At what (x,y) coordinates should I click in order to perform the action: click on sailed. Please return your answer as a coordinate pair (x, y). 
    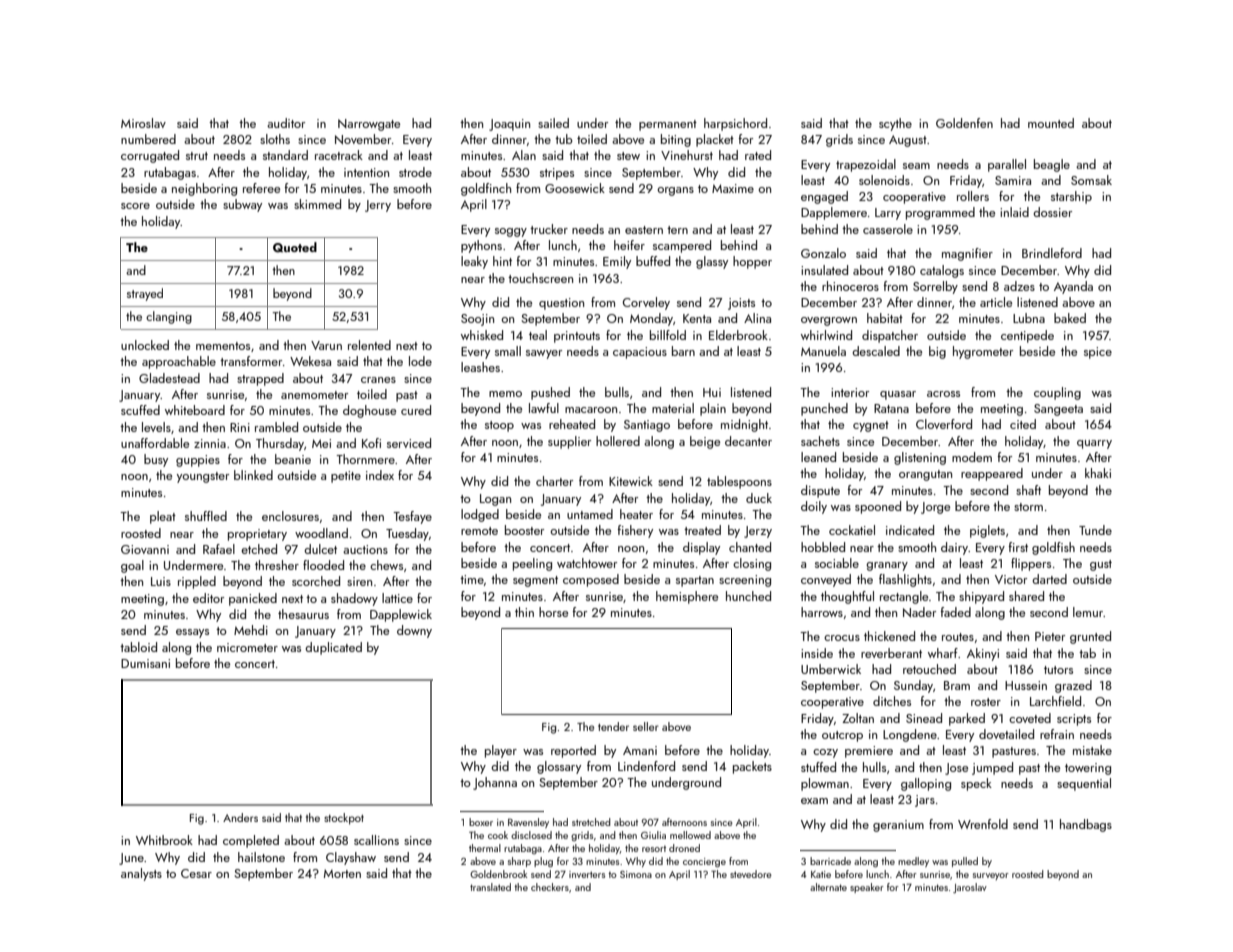
    Looking at the image, I should click on (553, 123).
